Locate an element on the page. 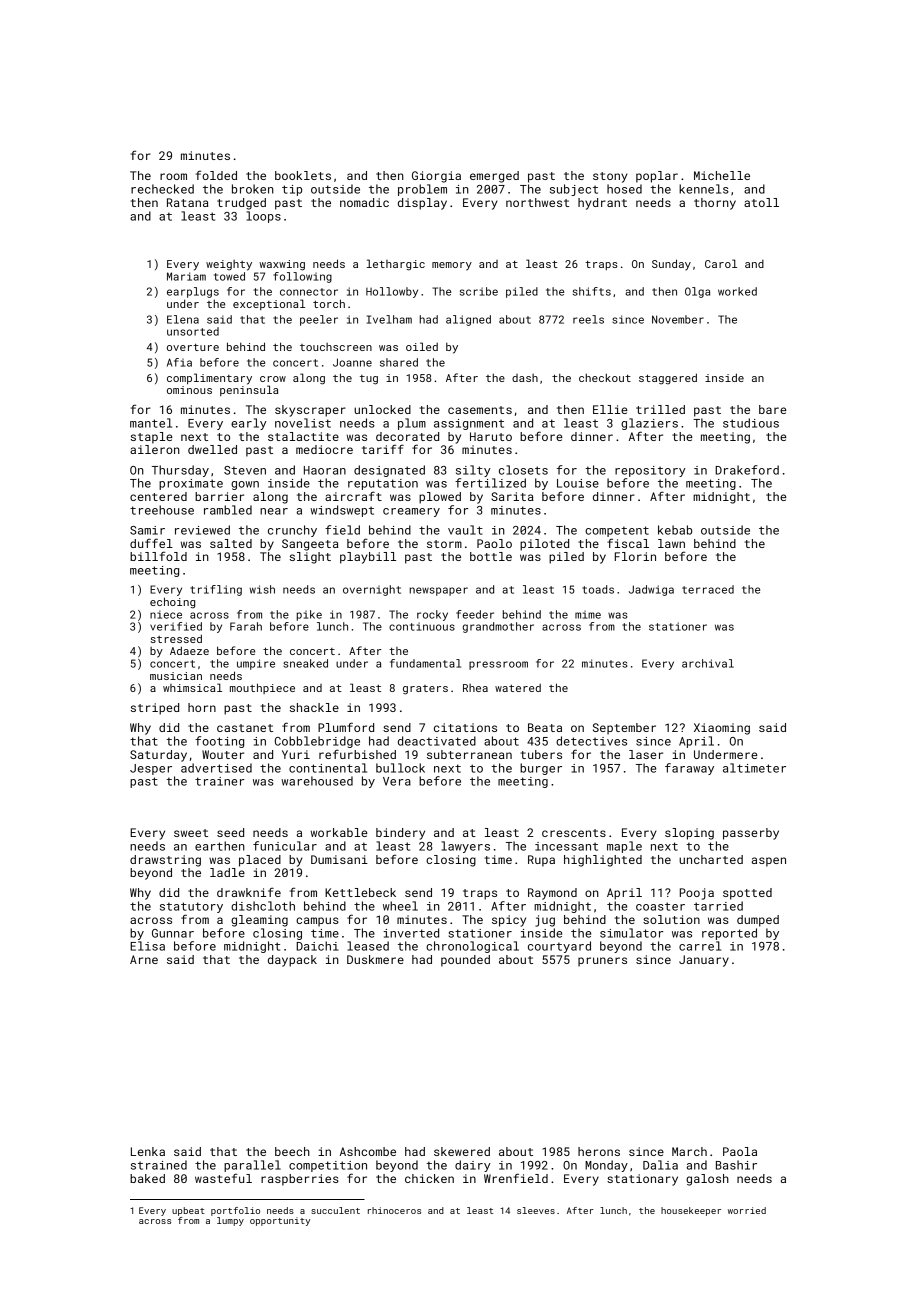  crow is located at coordinates (273, 379).
